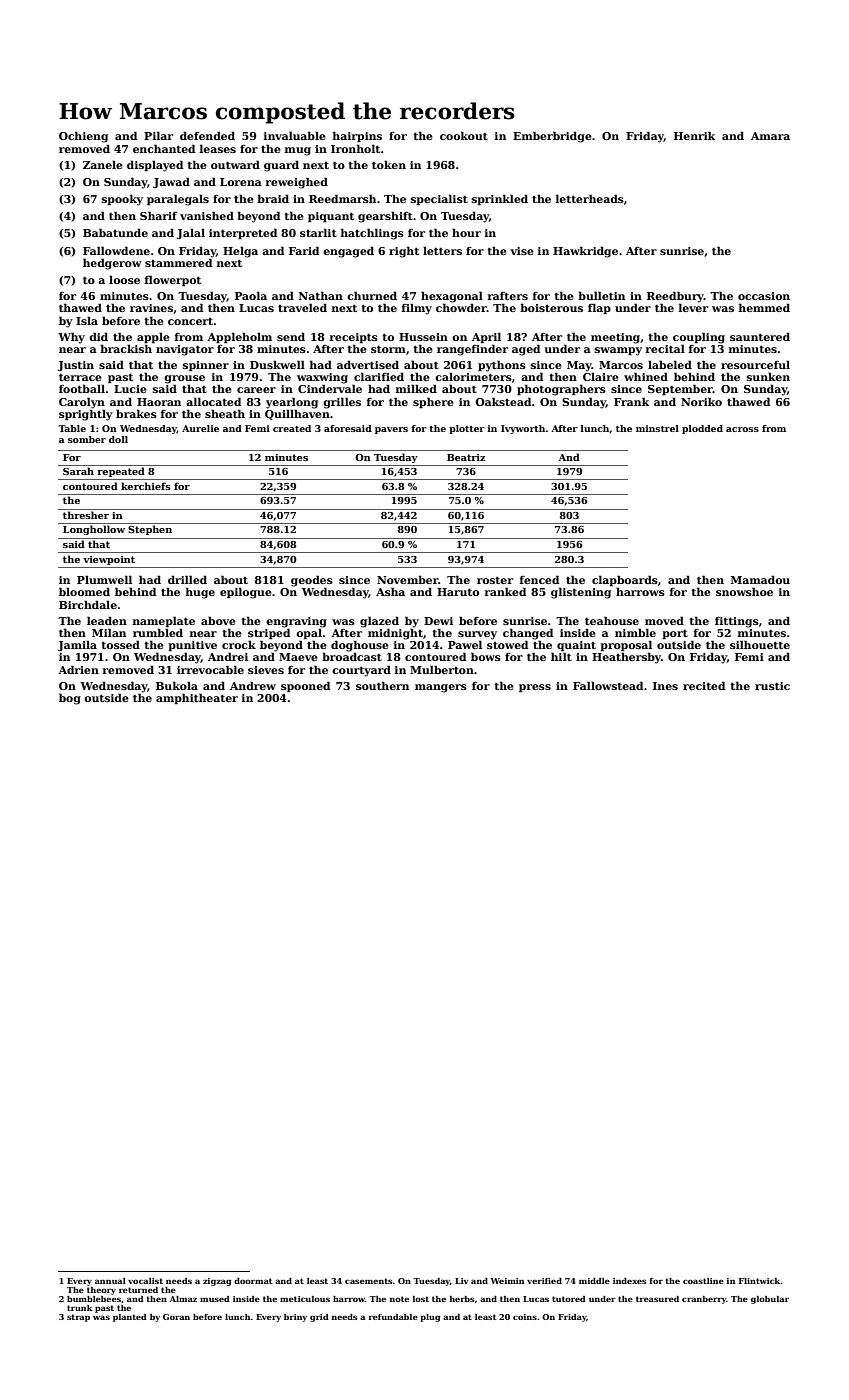  What do you see at coordinates (629, 1281) in the image?
I see `indexes` at bounding box center [629, 1281].
